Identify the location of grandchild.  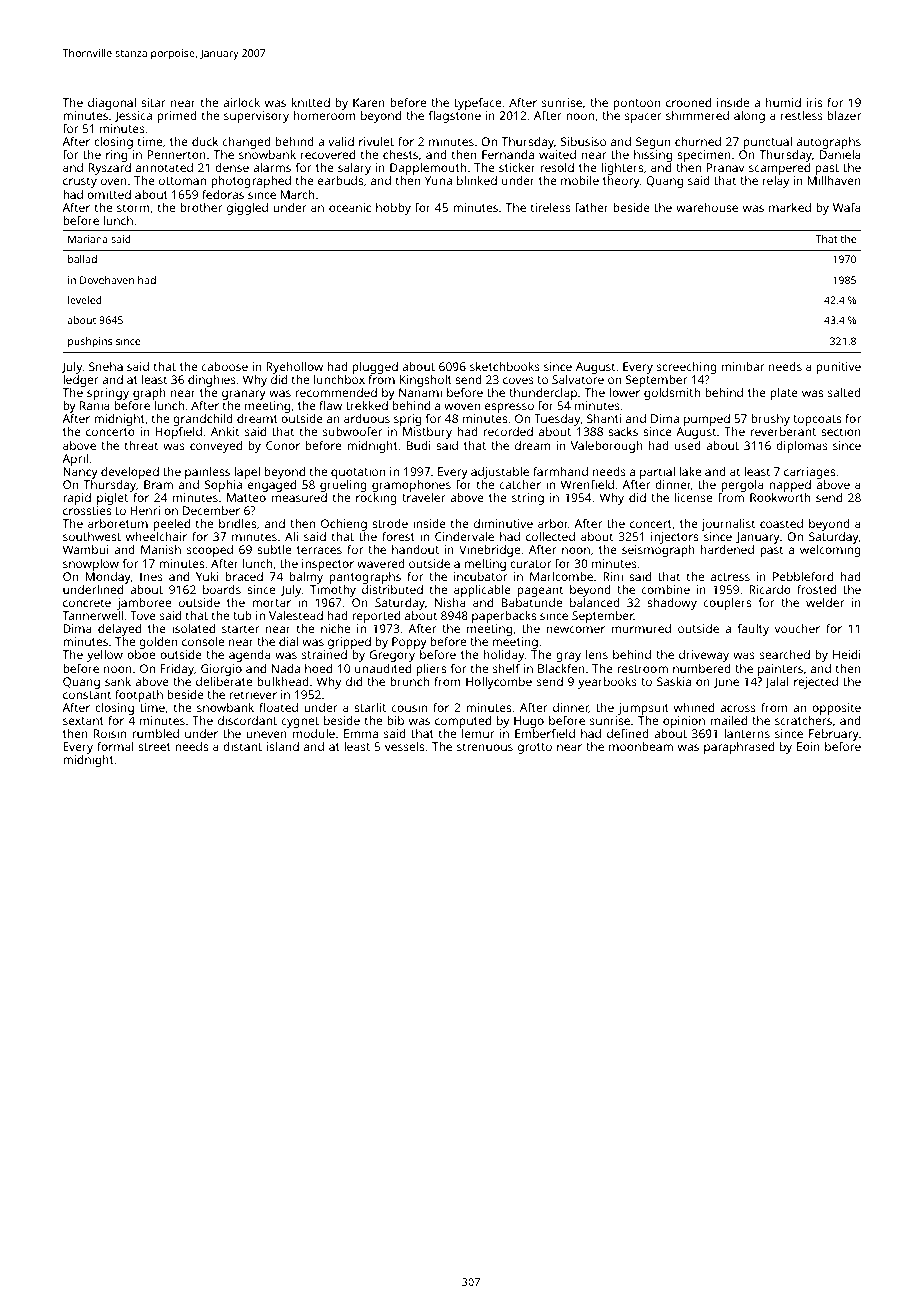
(203, 420).
